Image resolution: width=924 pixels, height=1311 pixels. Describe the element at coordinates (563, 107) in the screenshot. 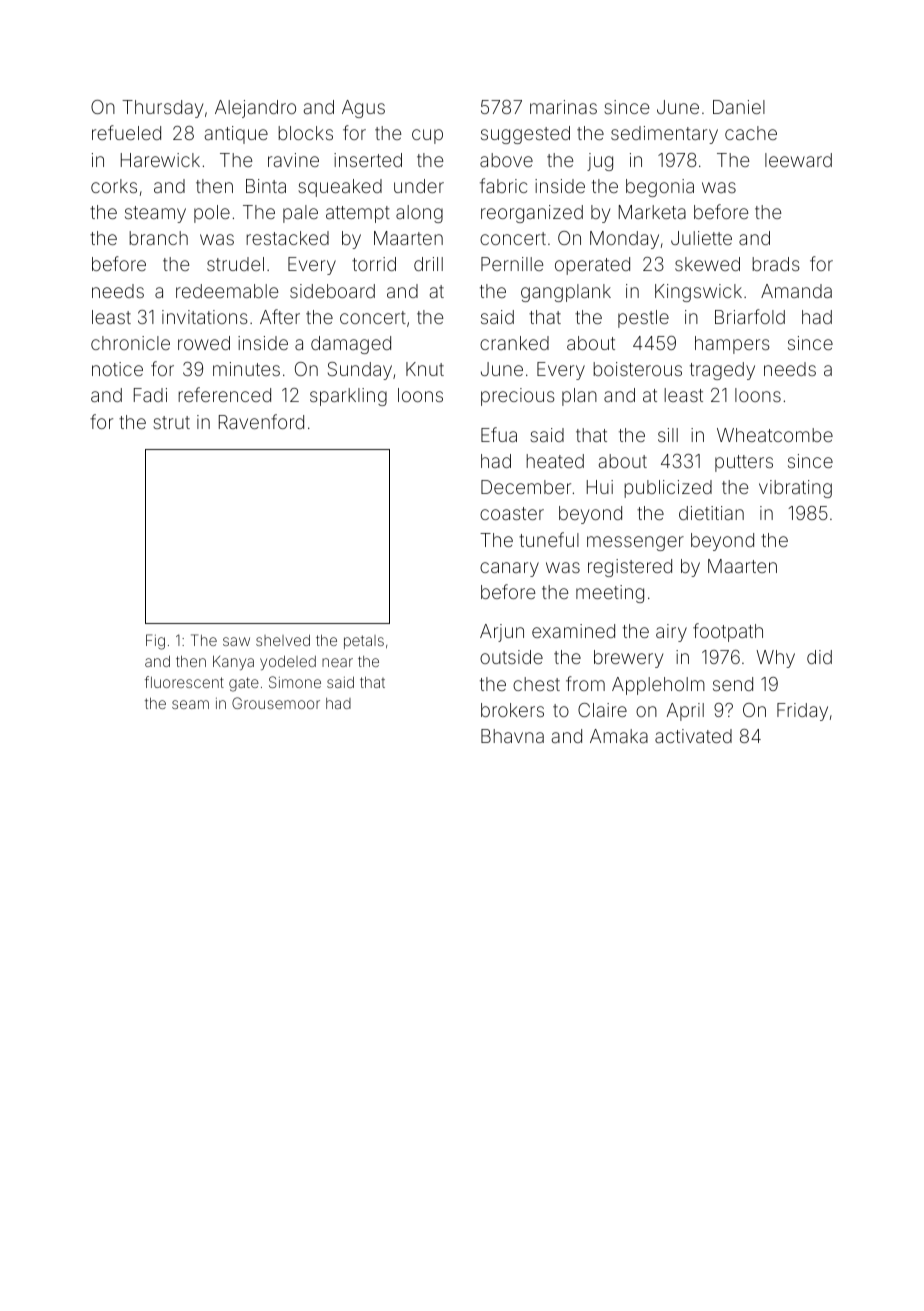

I see `marinas` at that location.
